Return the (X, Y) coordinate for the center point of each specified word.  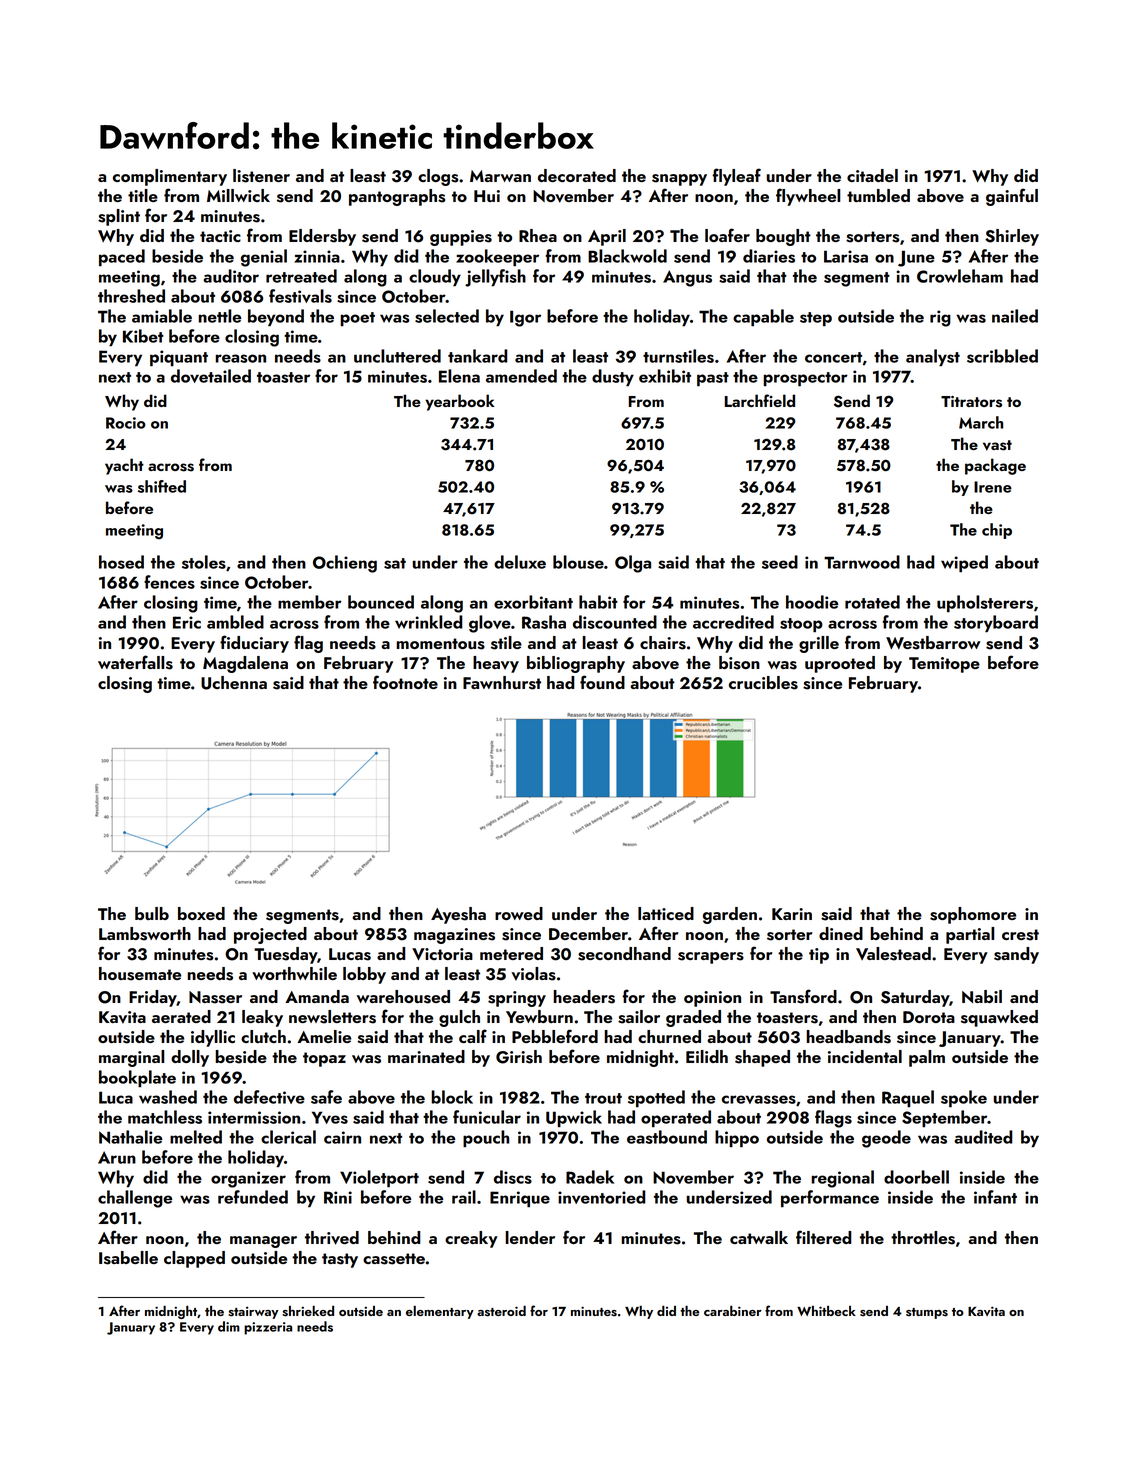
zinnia (317, 256)
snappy (679, 180)
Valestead (893, 954)
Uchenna (234, 683)
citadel (872, 175)
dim (229, 1326)
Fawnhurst (502, 683)
